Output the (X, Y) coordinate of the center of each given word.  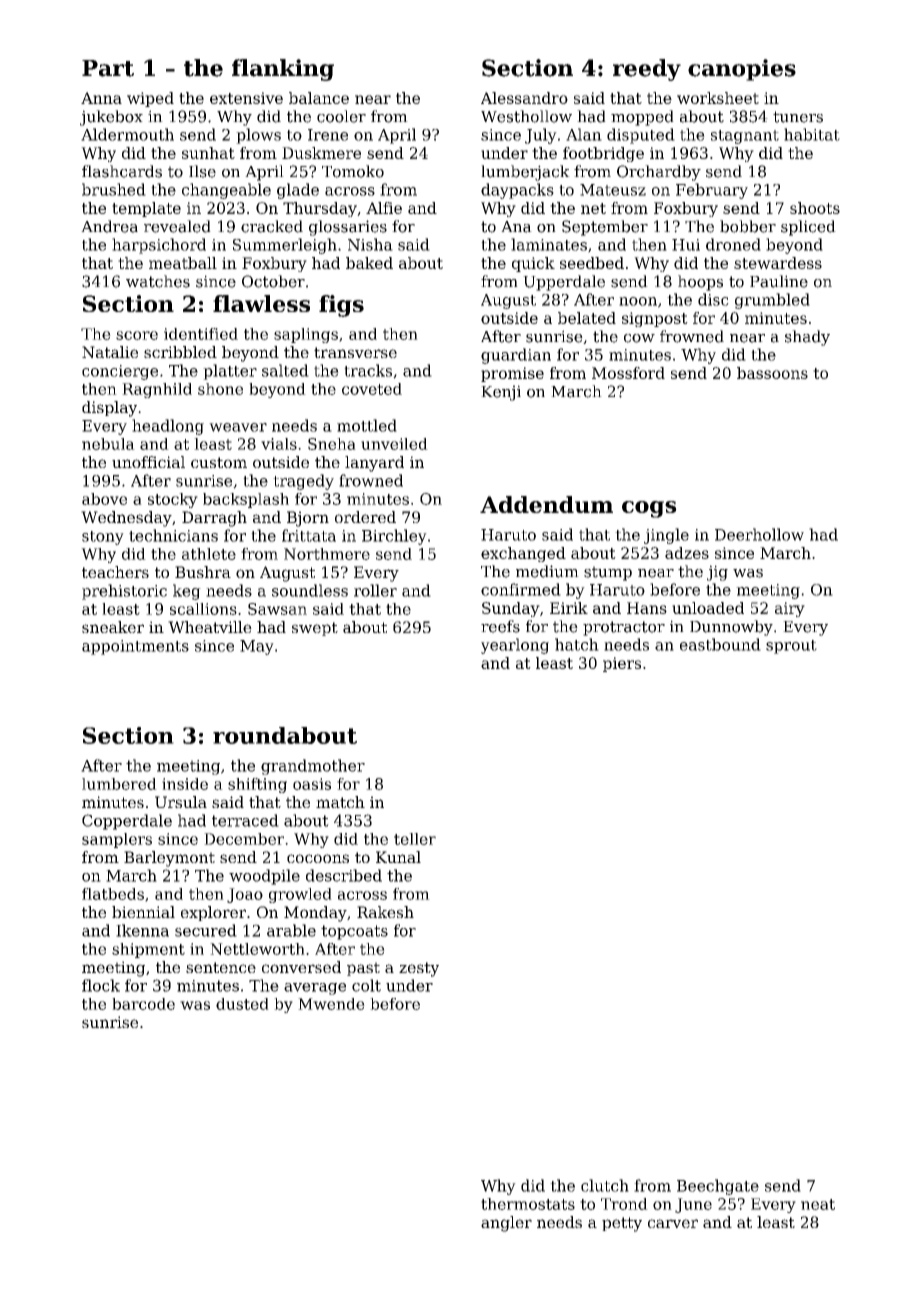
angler (506, 1224)
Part (108, 68)
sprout (791, 647)
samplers (117, 840)
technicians (173, 535)
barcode (143, 1004)
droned (733, 244)
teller (415, 839)
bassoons (772, 373)
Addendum (546, 504)
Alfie (384, 208)
